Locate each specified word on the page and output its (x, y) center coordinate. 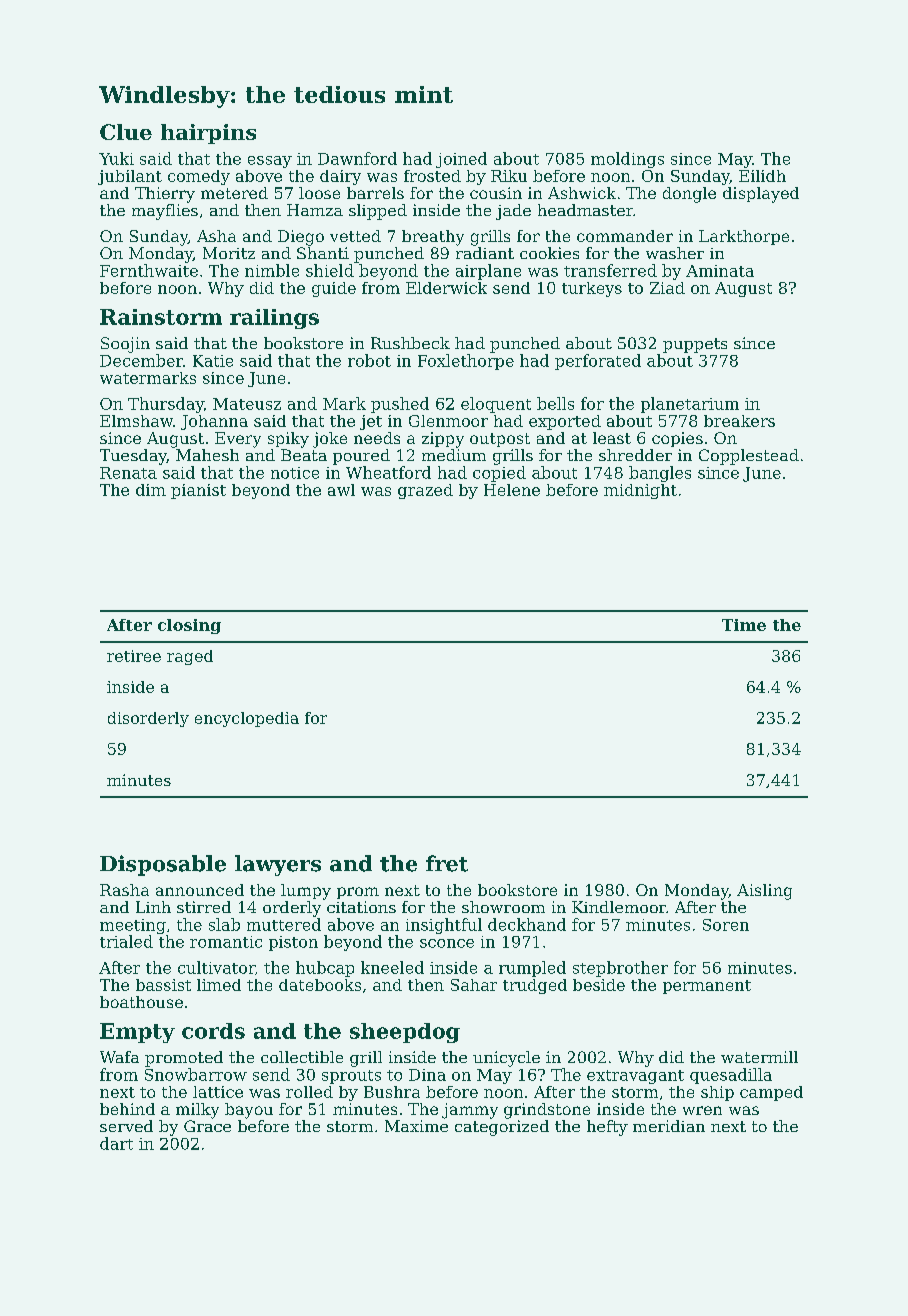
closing (189, 626)
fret (447, 863)
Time (744, 625)
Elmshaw (136, 421)
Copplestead (749, 457)
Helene (512, 490)
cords (213, 1031)
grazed (425, 491)
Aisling (764, 892)
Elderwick (446, 288)
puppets (695, 345)
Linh (153, 907)
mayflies (165, 212)
